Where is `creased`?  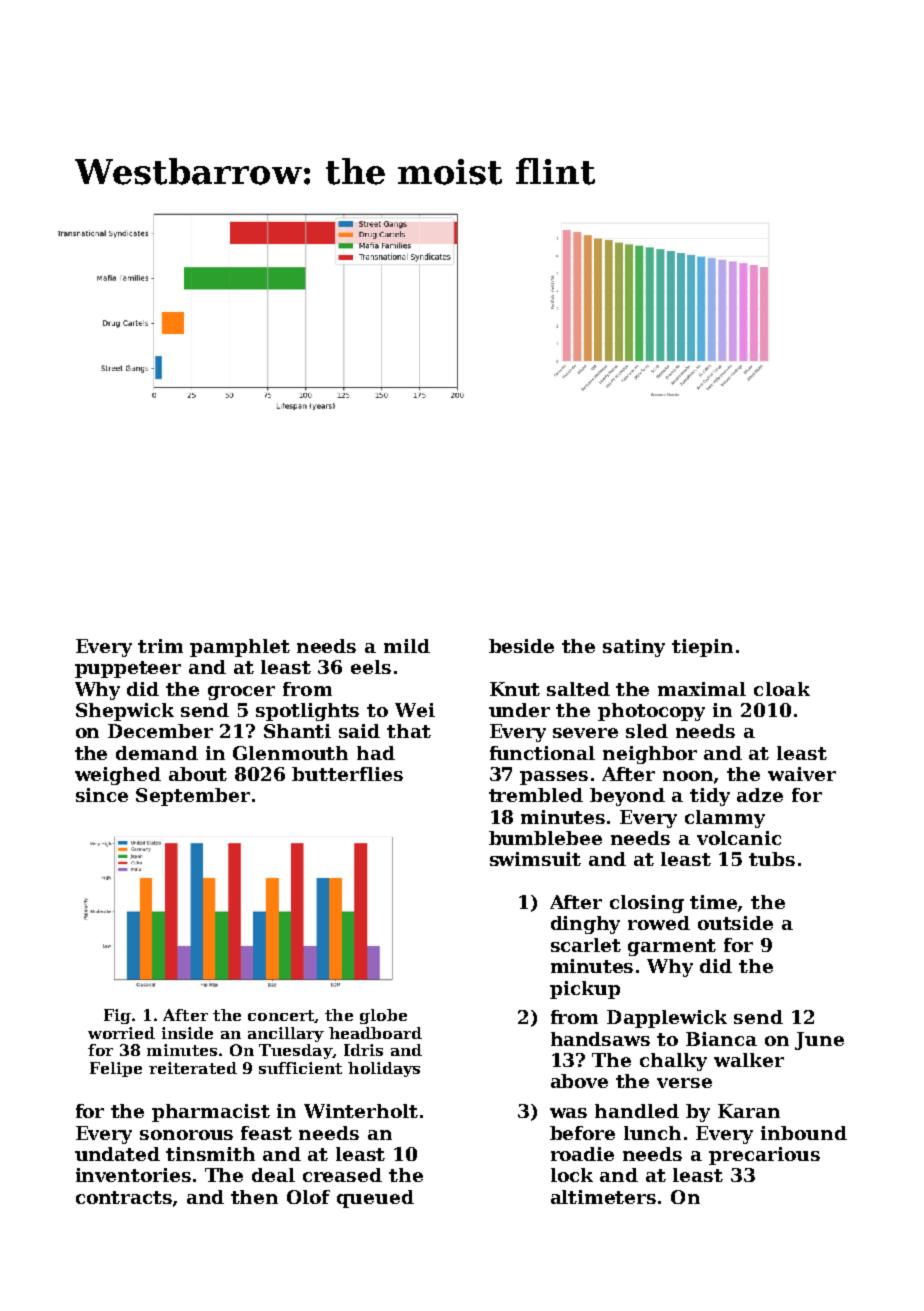 creased is located at coordinates (342, 1175).
